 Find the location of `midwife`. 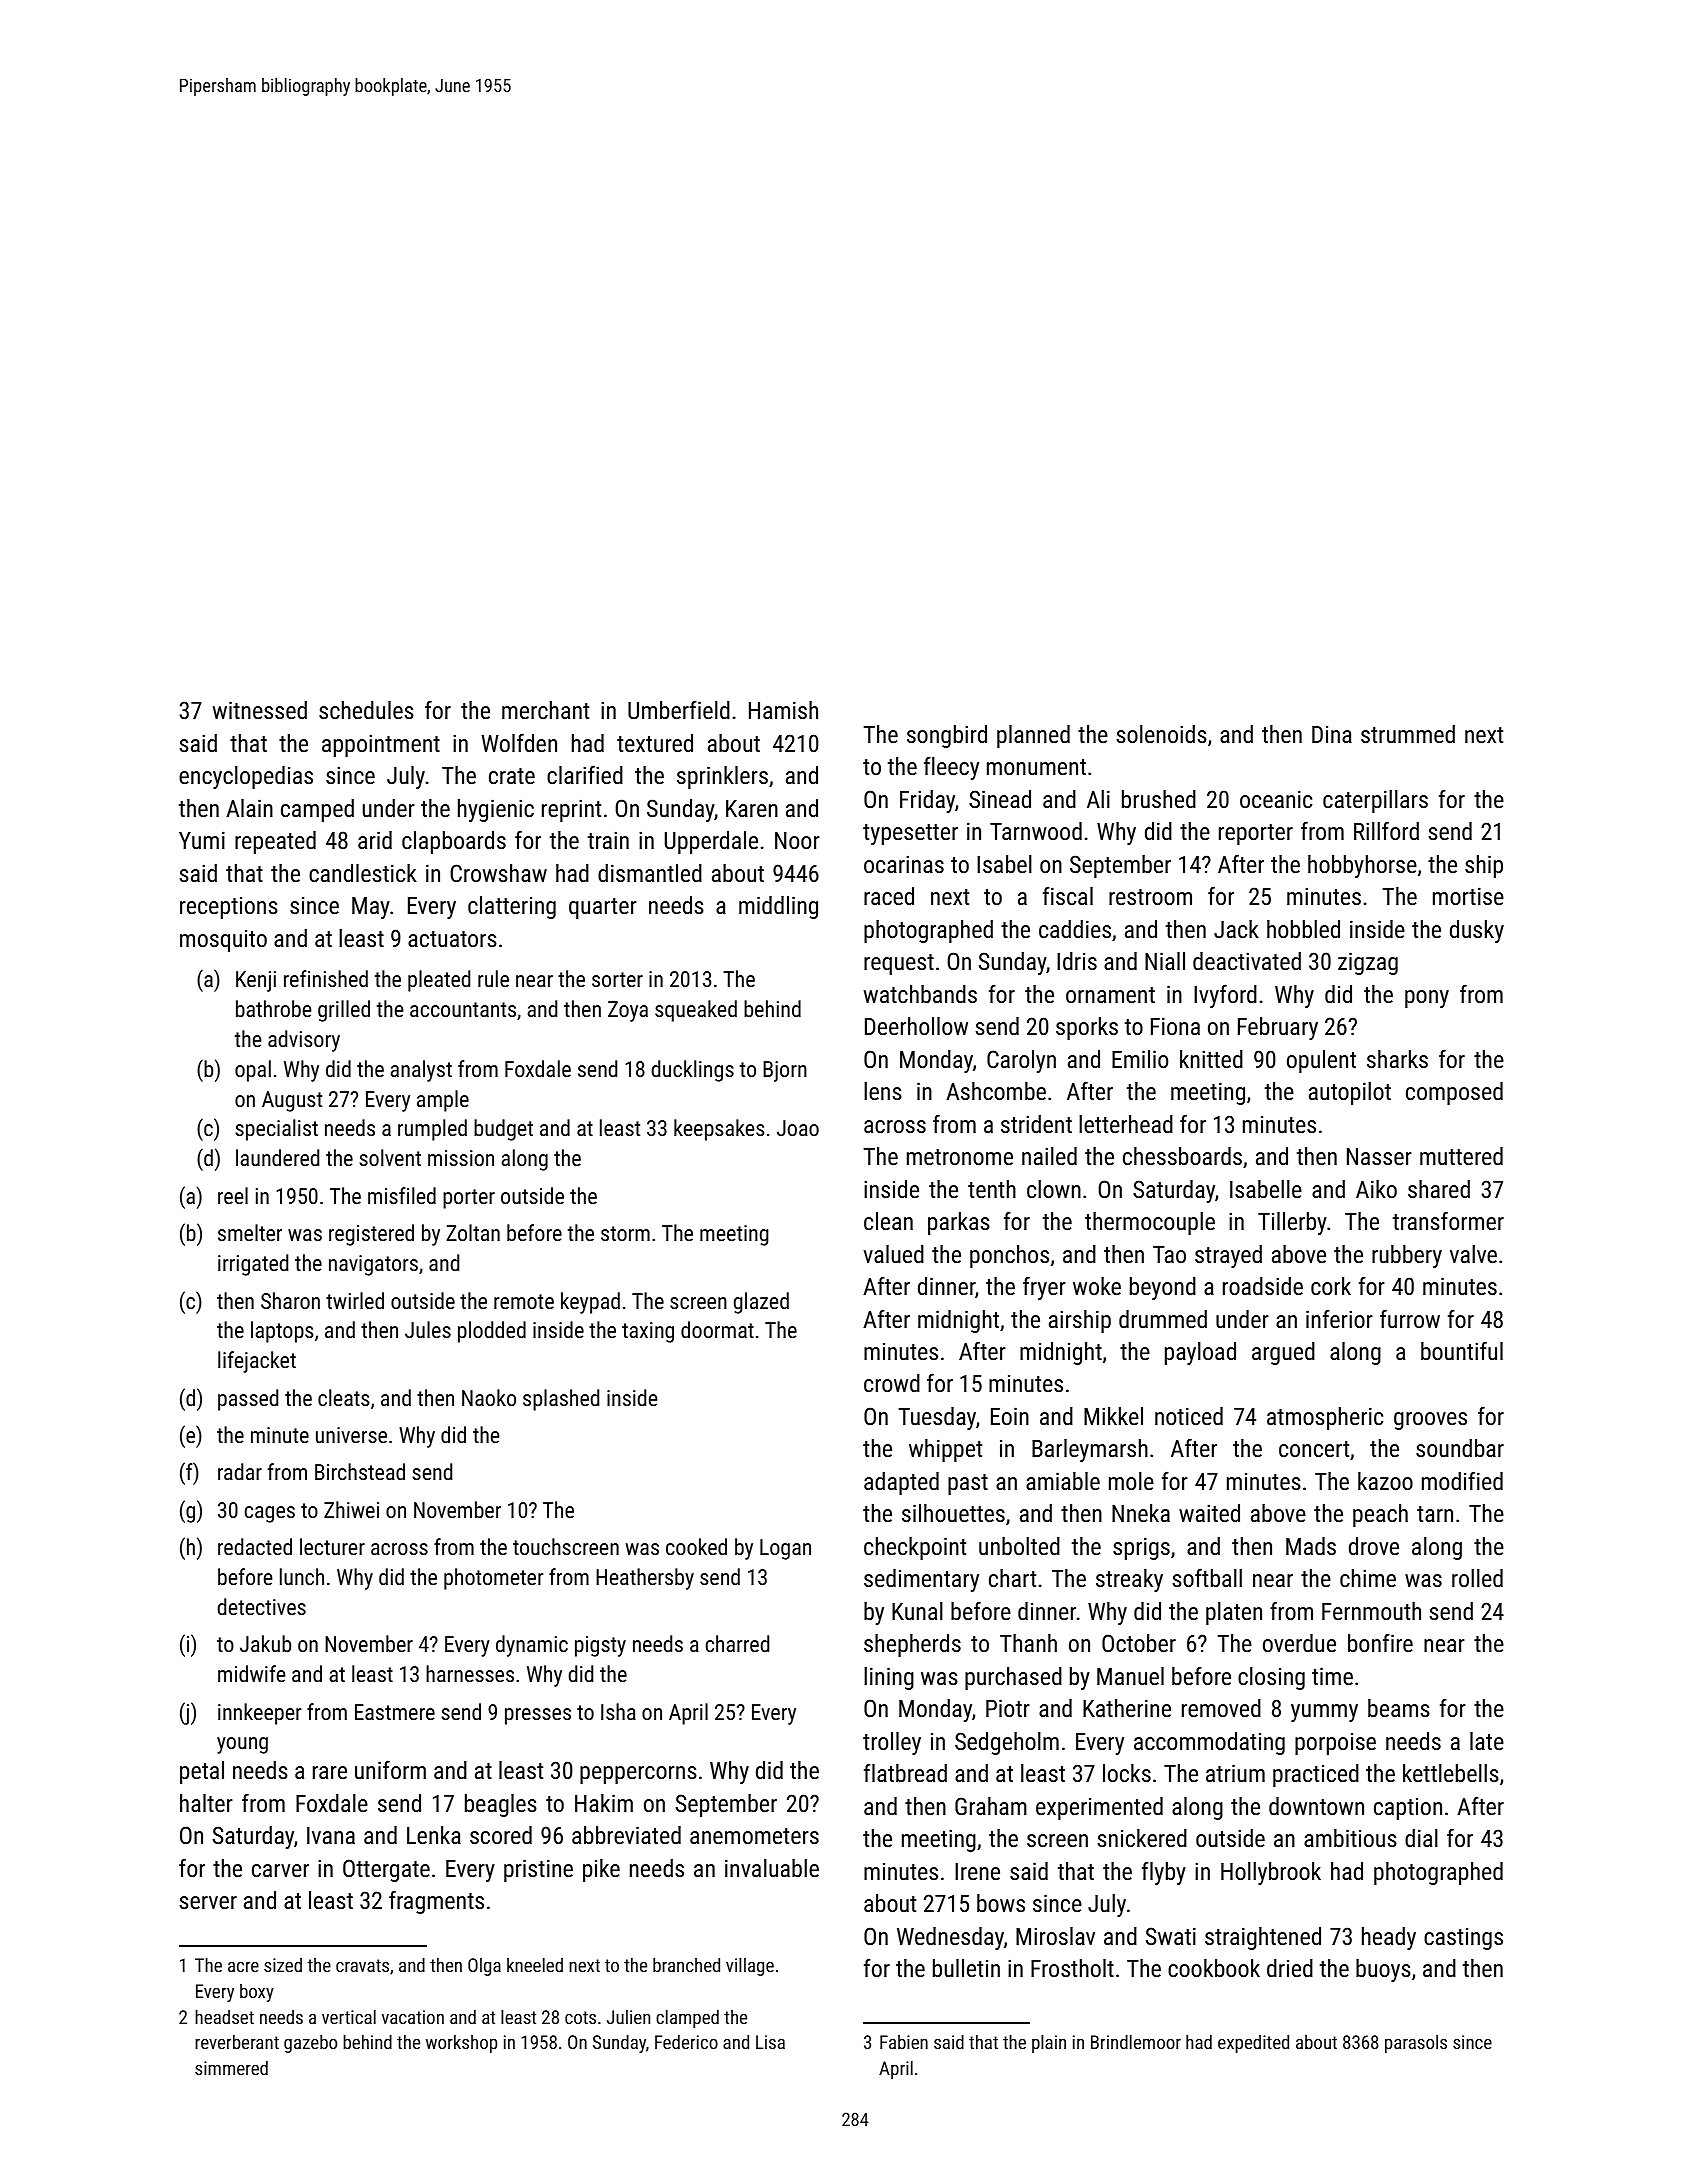

midwife is located at coordinates (251, 1673).
